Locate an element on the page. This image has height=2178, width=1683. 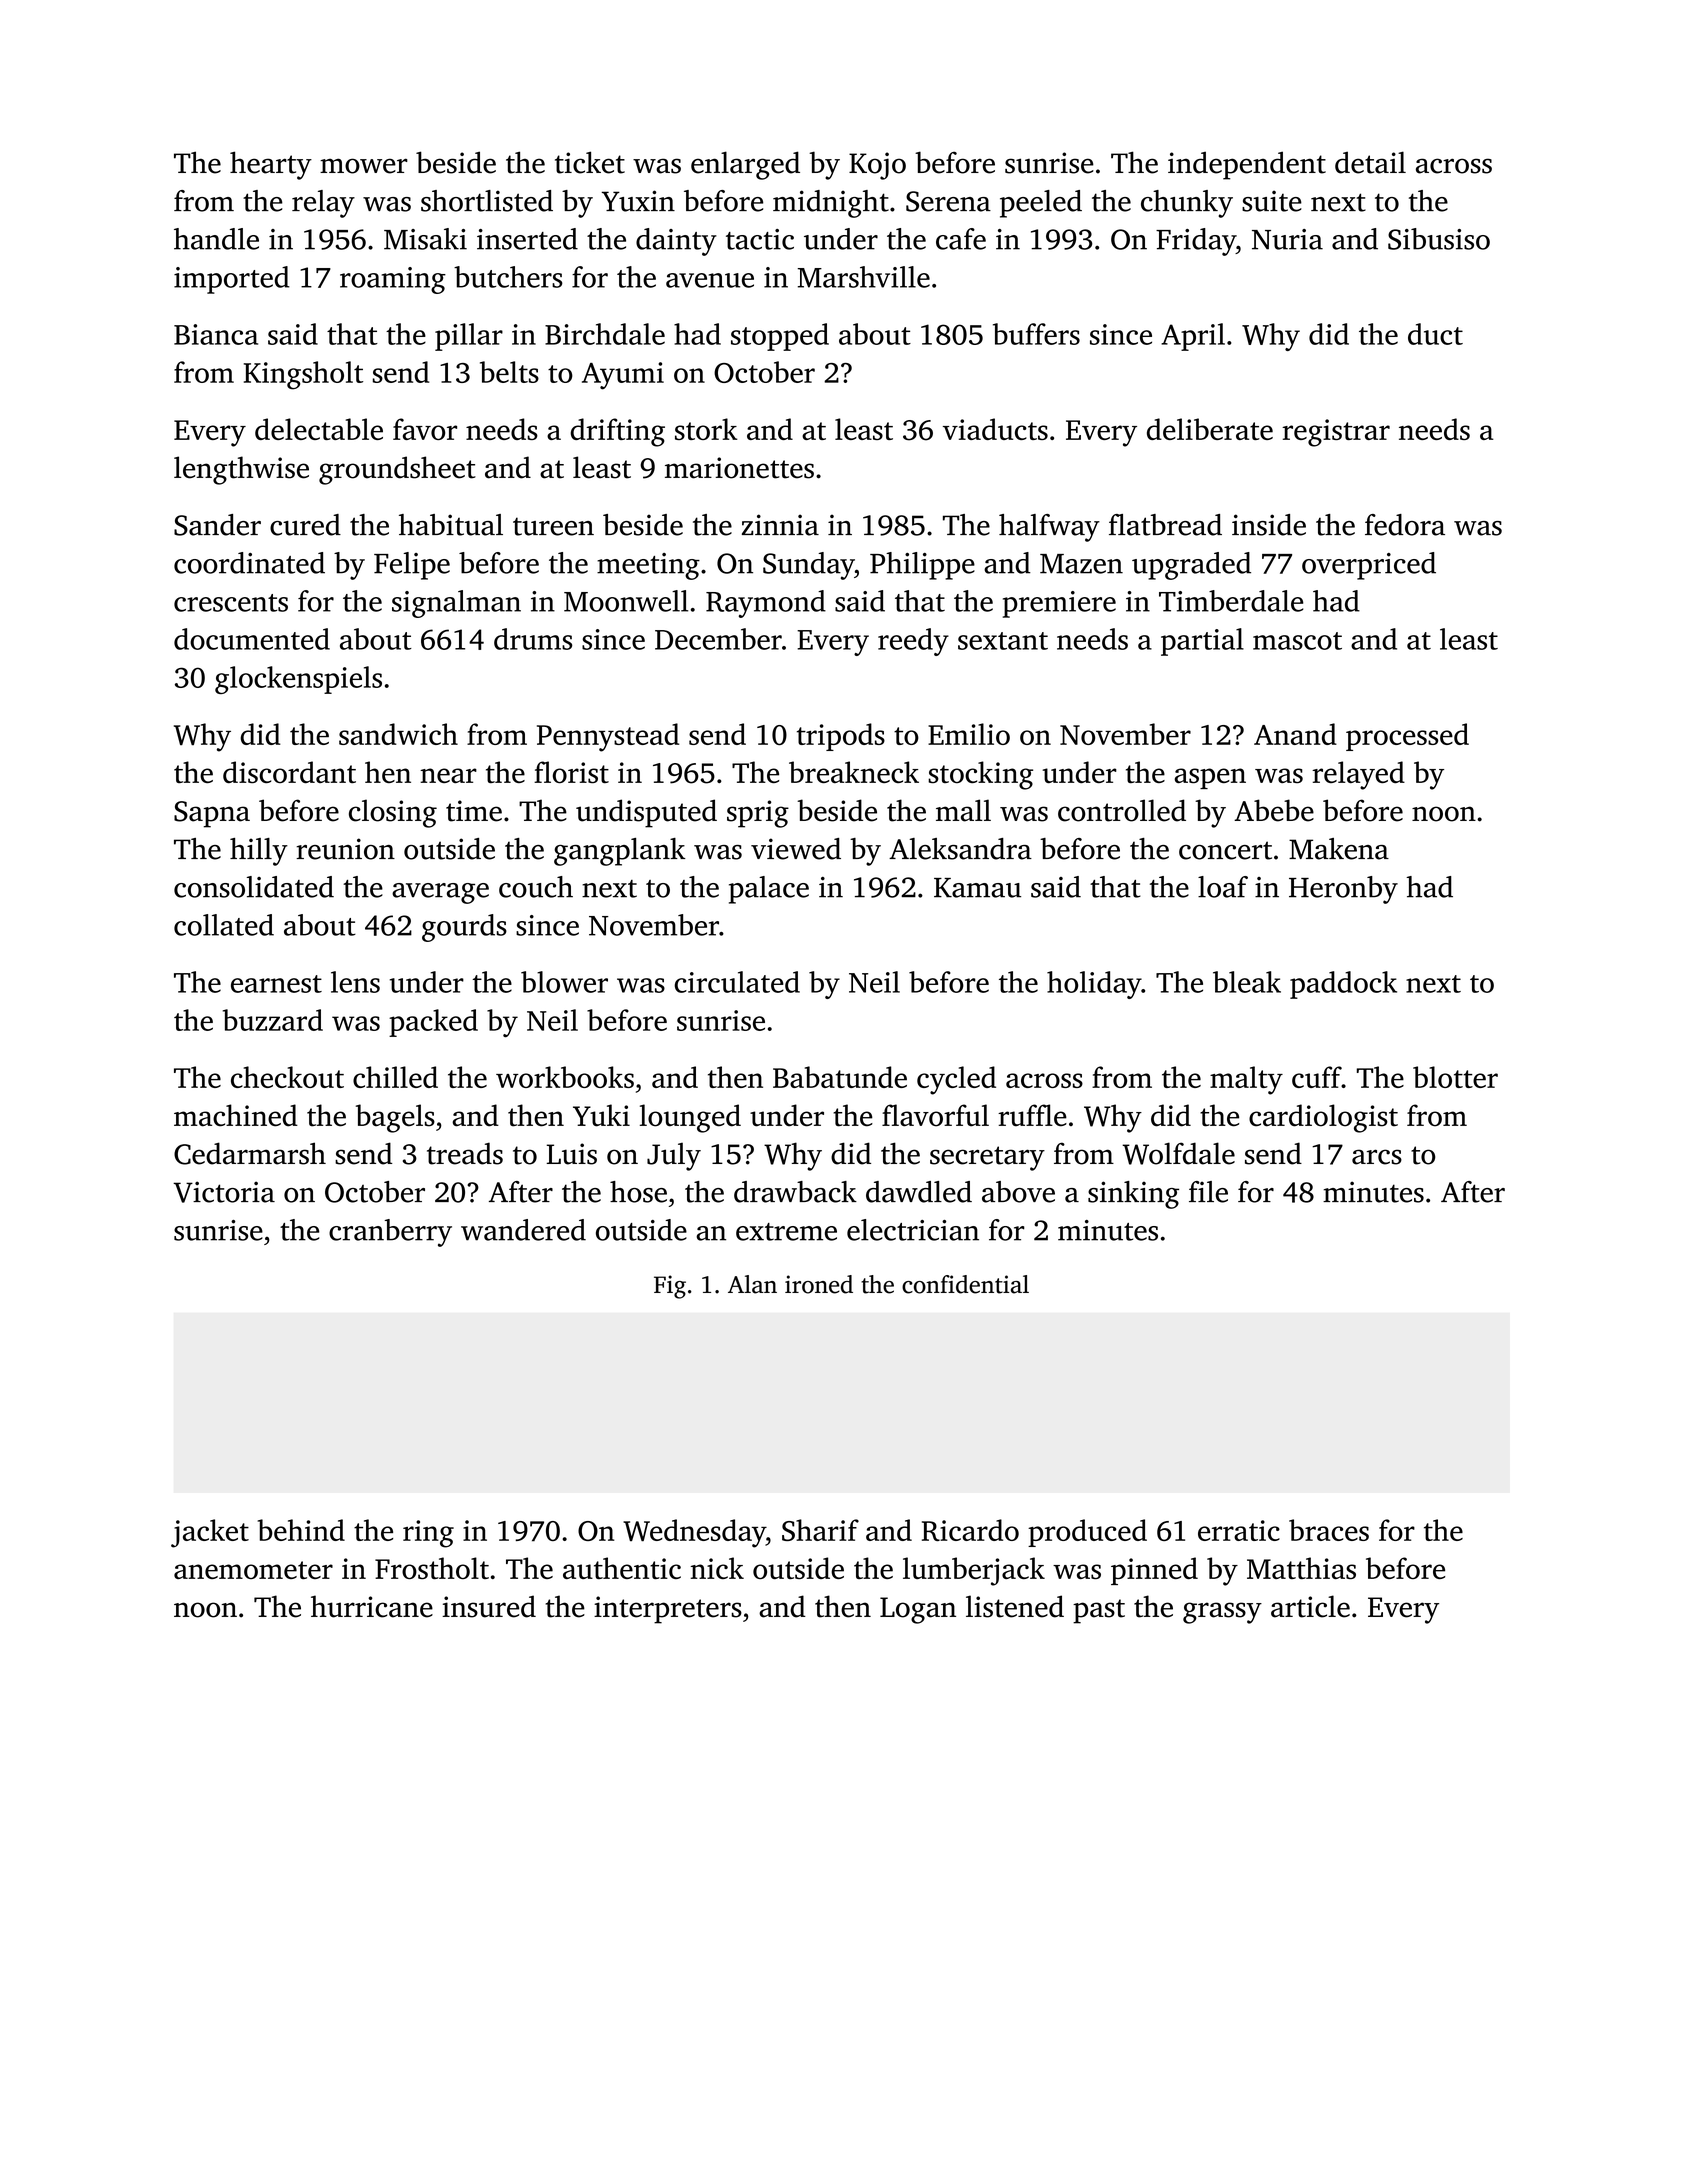
ticket is located at coordinates (590, 162).
